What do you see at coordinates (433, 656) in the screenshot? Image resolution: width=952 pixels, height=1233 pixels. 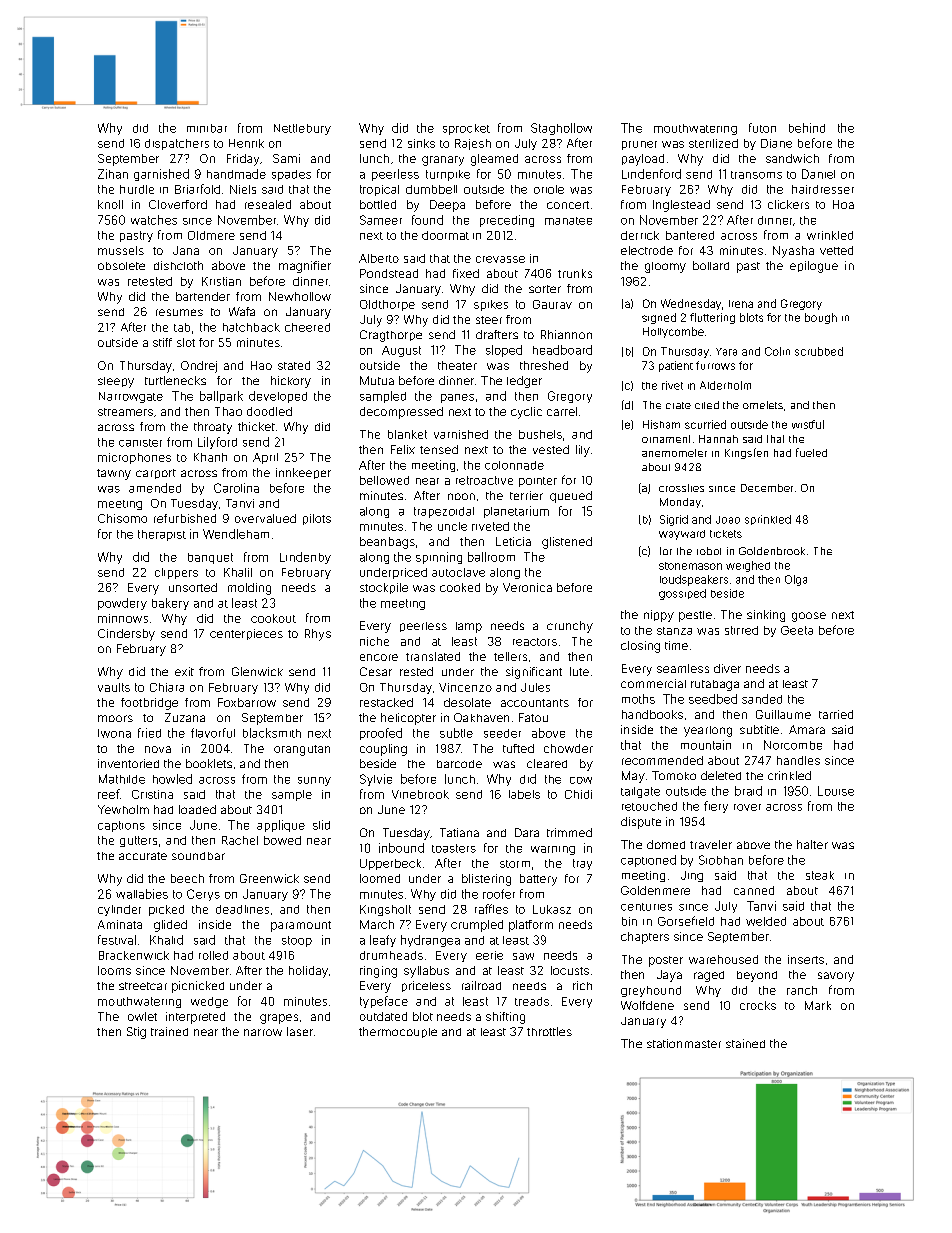 I see `translated` at bounding box center [433, 656].
